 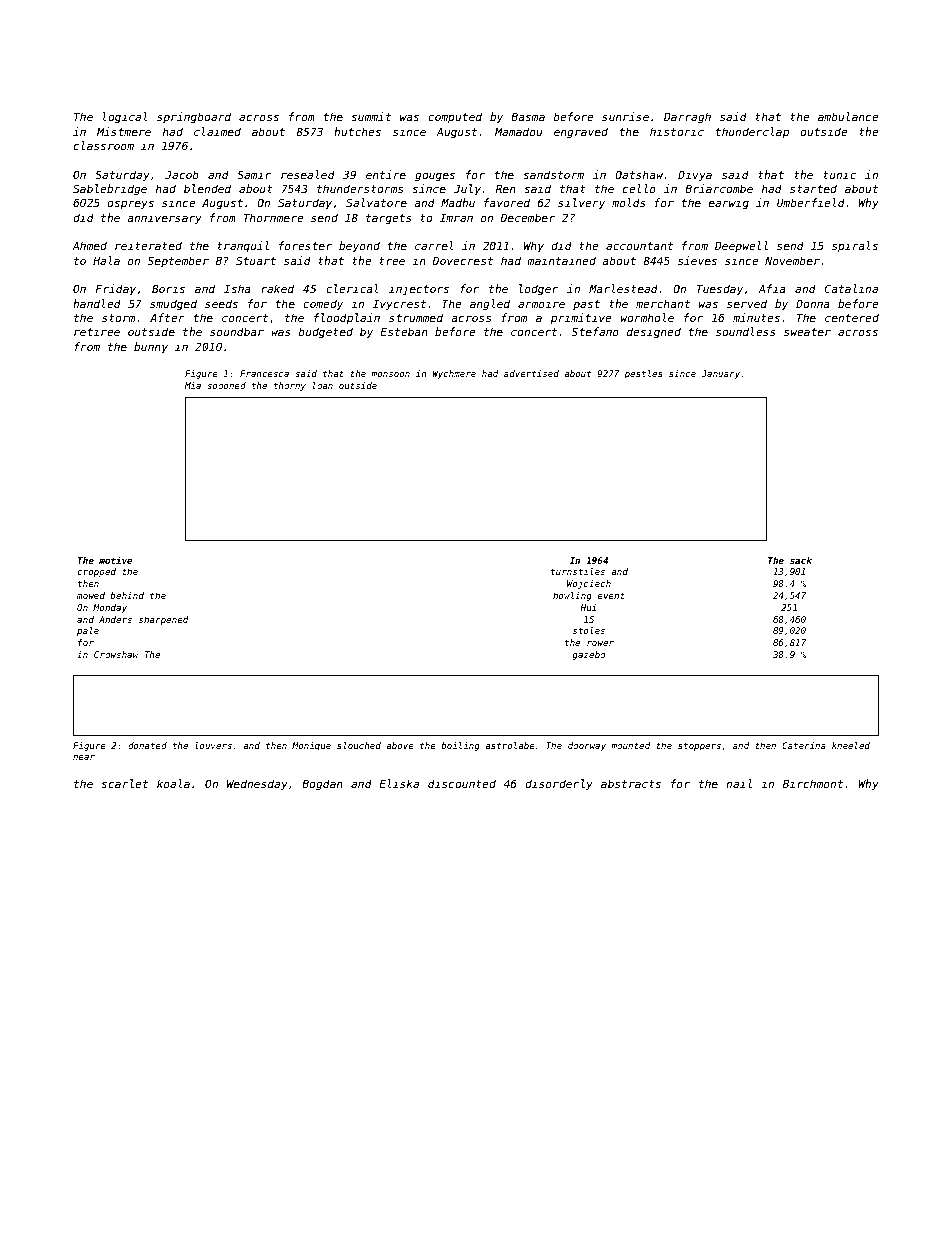 I want to click on stoles, so click(x=589, y=630).
